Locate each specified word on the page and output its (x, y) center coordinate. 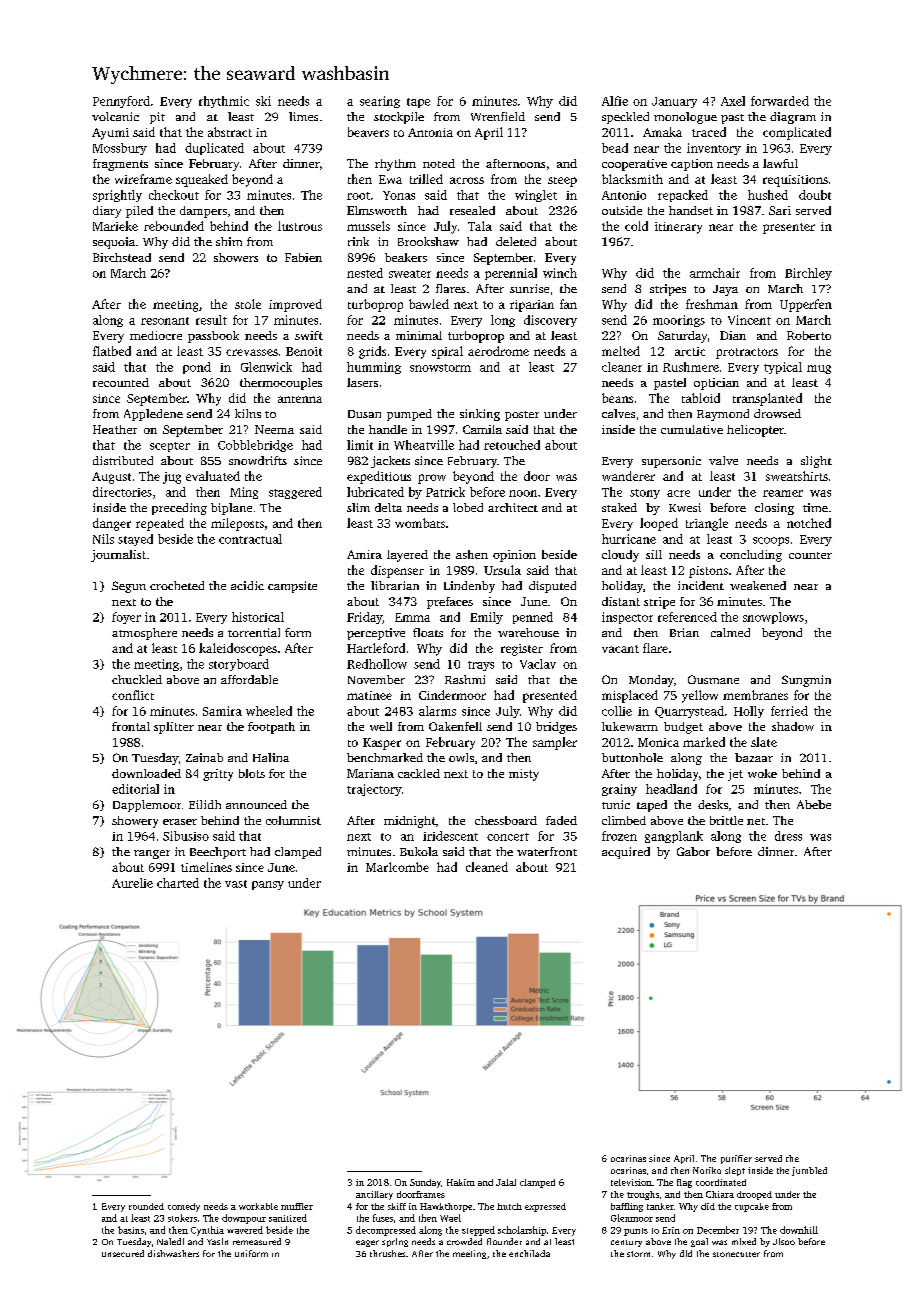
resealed (472, 210)
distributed (123, 460)
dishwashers (173, 1253)
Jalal (506, 1182)
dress (788, 836)
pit (157, 118)
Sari (780, 210)
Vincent (749, 320)
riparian (532, 306)
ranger (152, 854)
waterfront (547, 851)
